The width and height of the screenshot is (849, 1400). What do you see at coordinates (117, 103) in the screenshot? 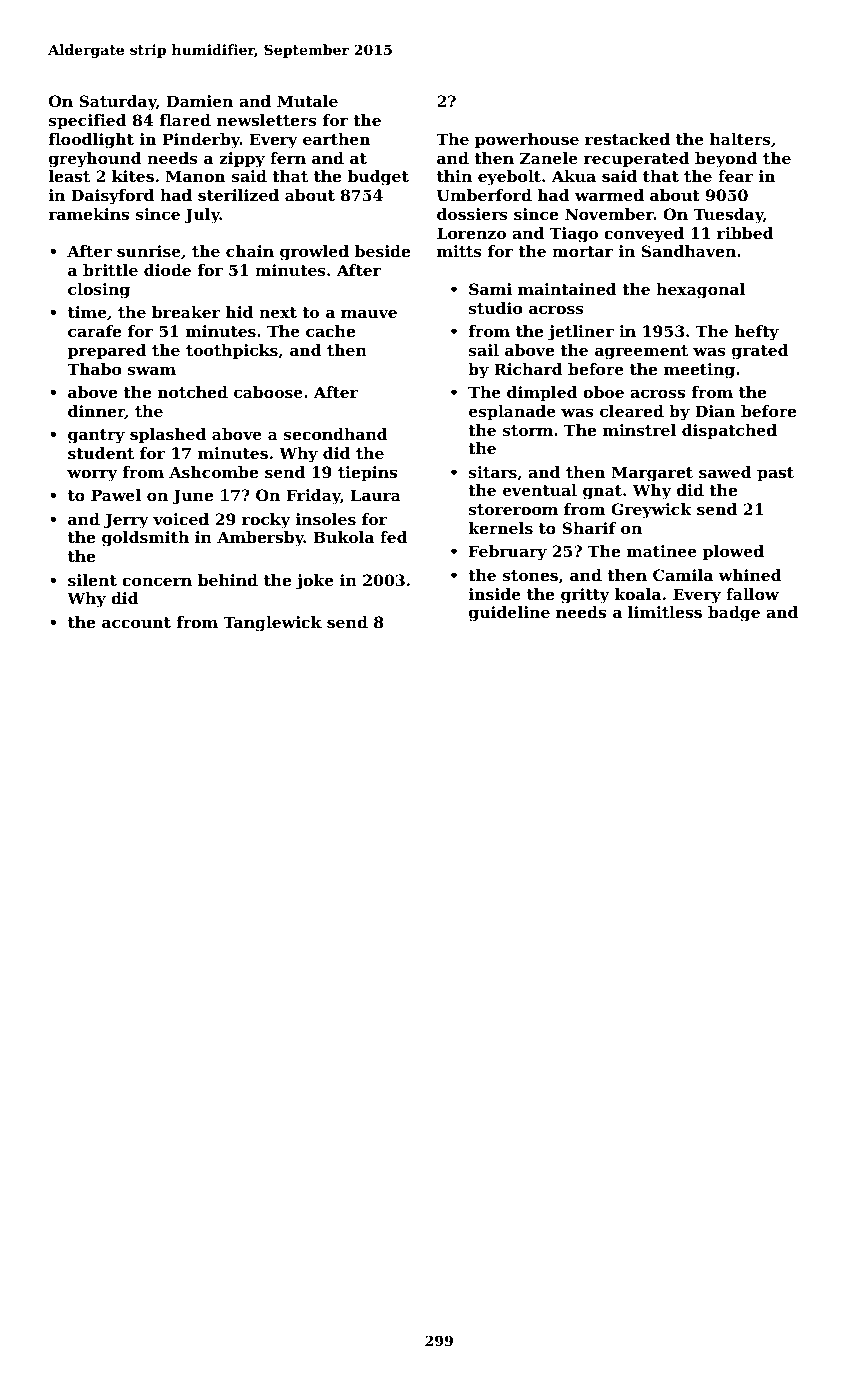
I see `Saturday` at bounding box center [117, 103].
